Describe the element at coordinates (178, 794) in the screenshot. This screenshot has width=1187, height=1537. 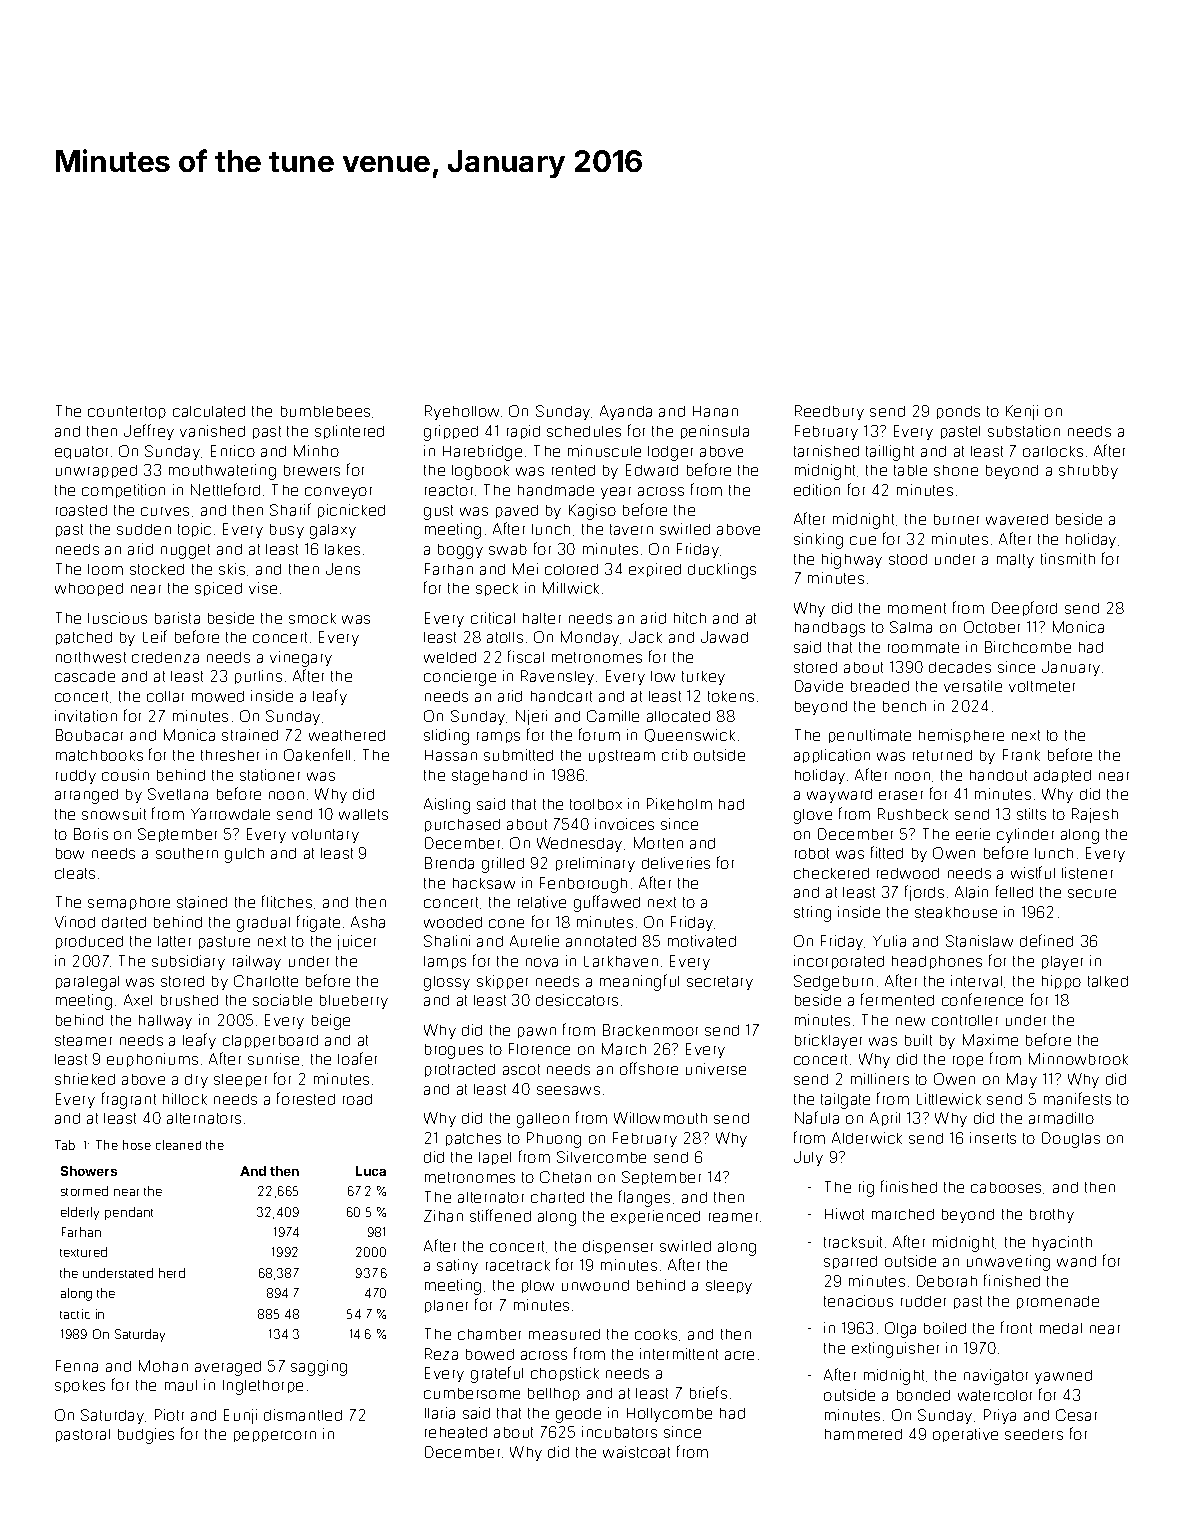
I see `Svetlana` at that location.
